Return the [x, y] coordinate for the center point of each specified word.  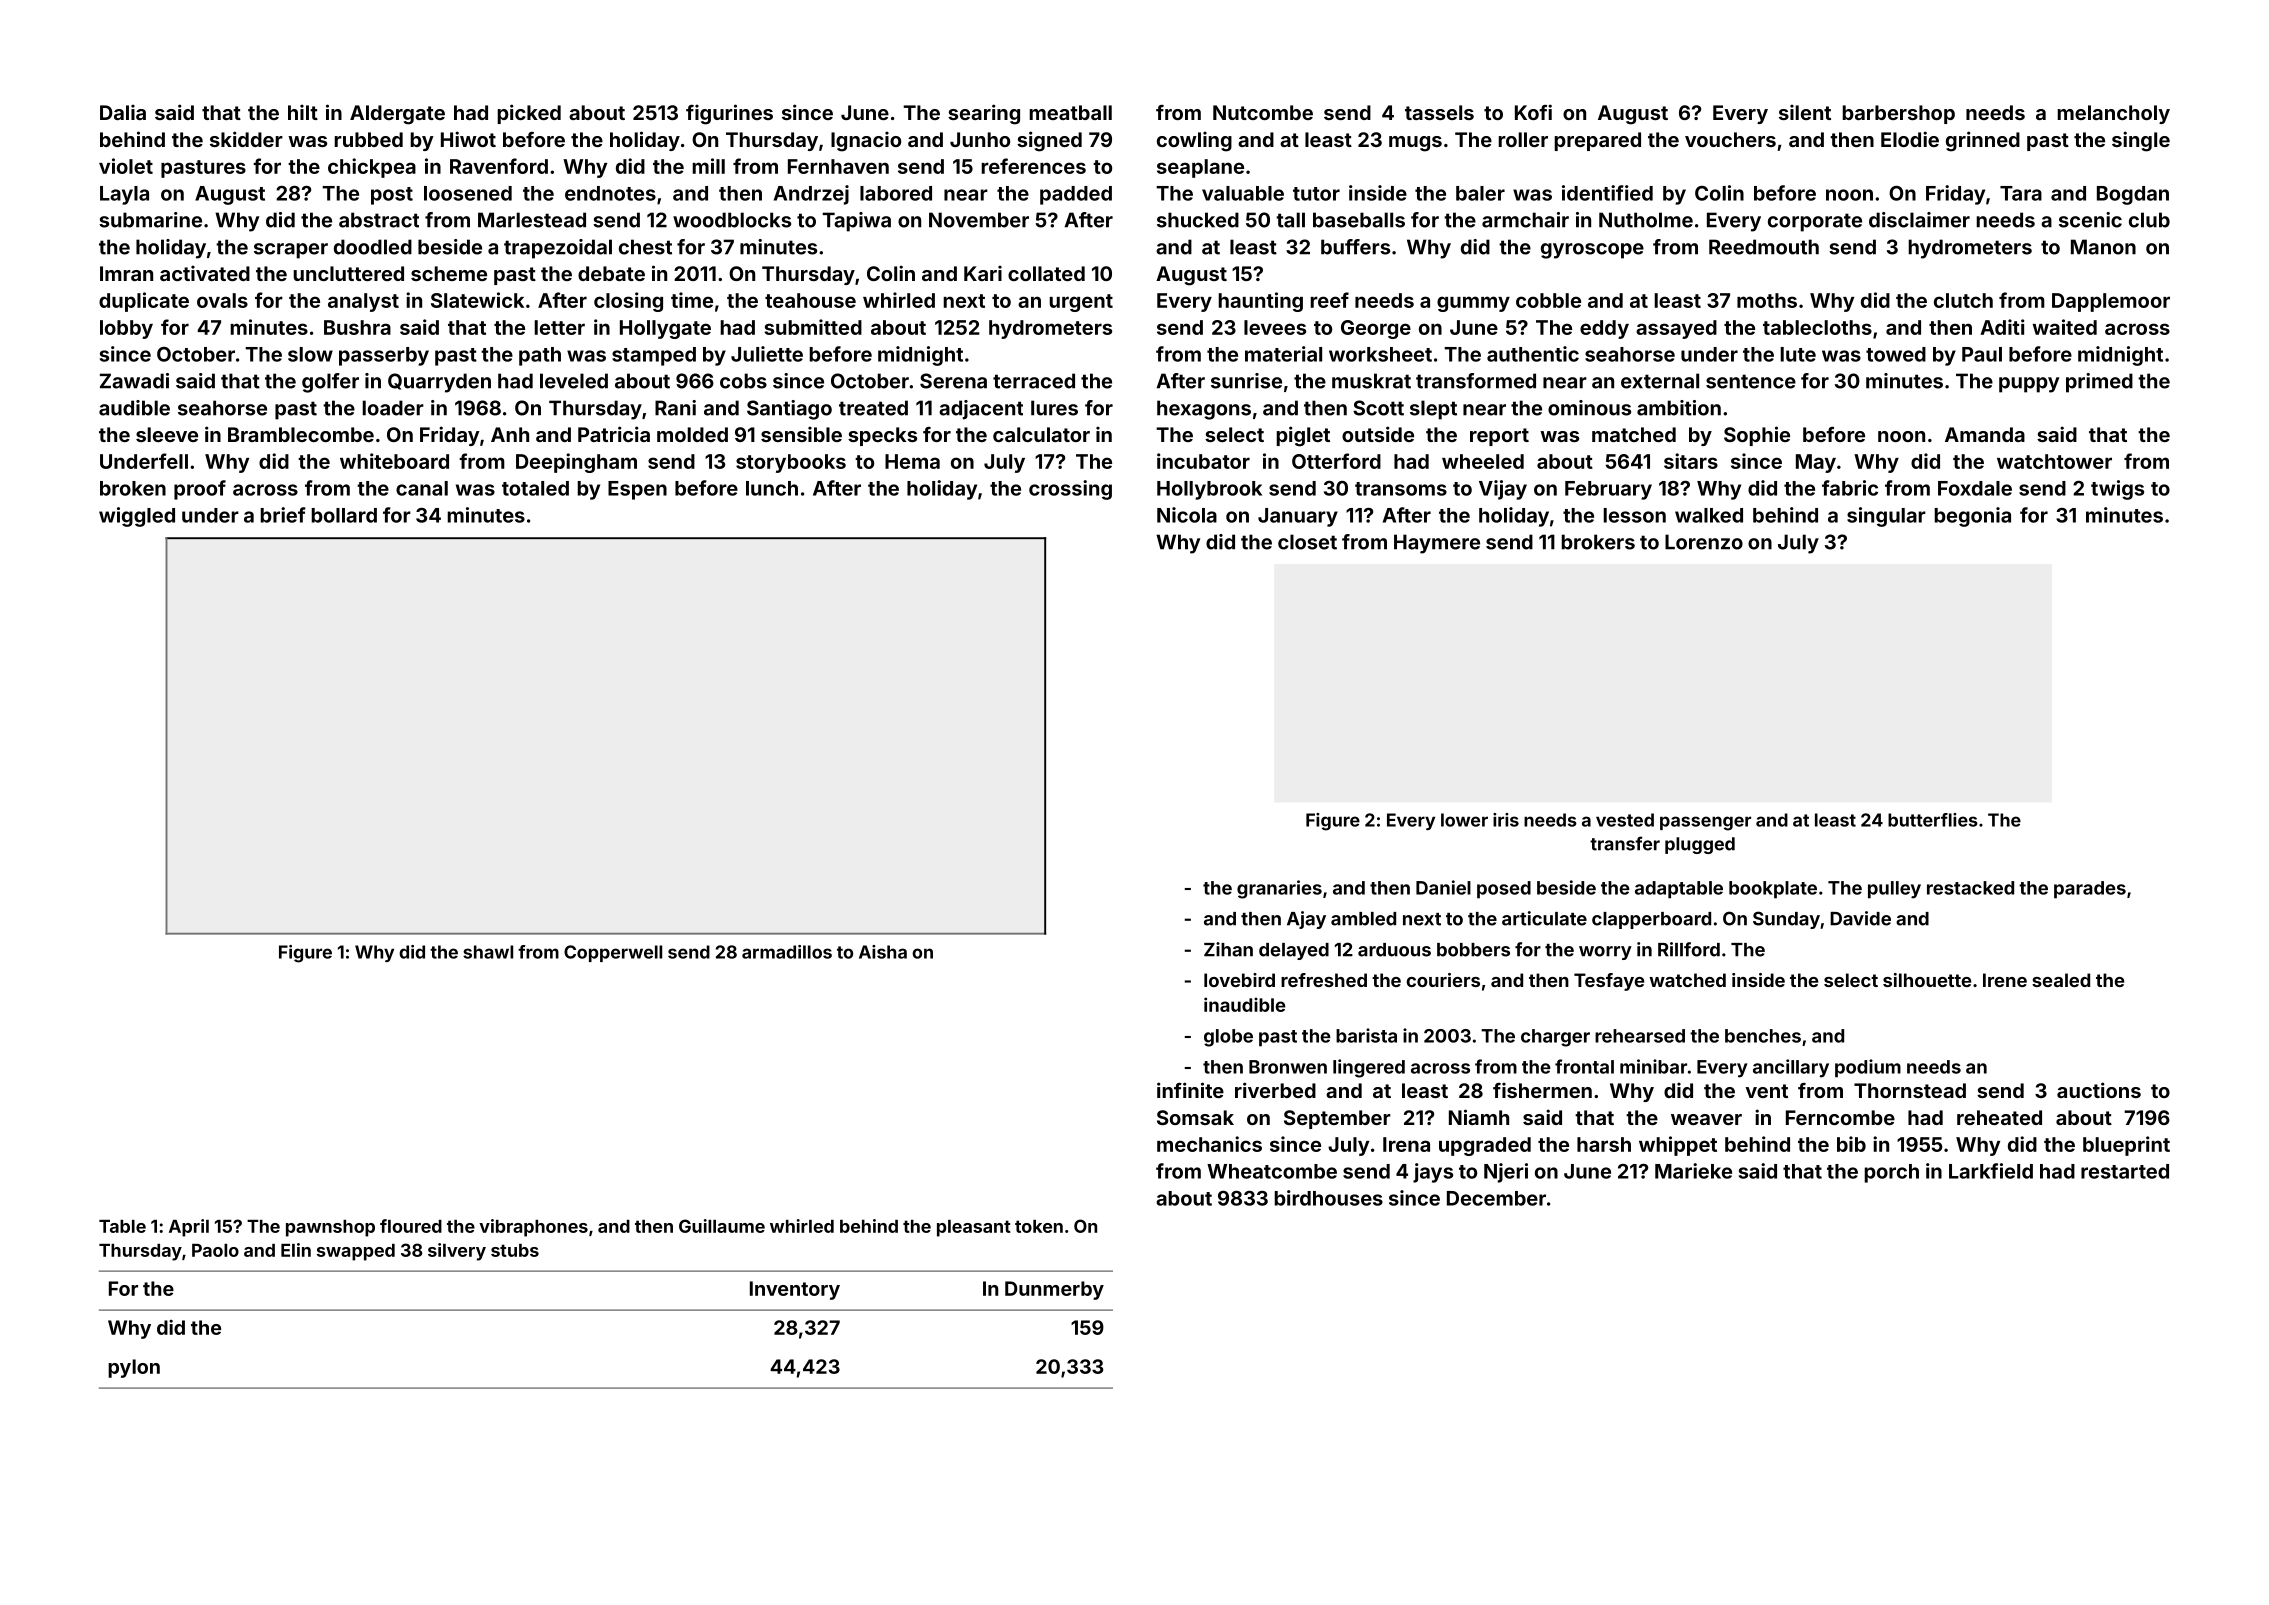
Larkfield [1991, 1171]
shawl [488, 952]
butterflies [1933, 820]
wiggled [137, 517]
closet [1307, 542]
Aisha [883, 952]
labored [896, 193]
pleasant [974, 1228]
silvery [457, 1252]
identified [1607, 193]
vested [1625, 820]
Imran [126, 273]
